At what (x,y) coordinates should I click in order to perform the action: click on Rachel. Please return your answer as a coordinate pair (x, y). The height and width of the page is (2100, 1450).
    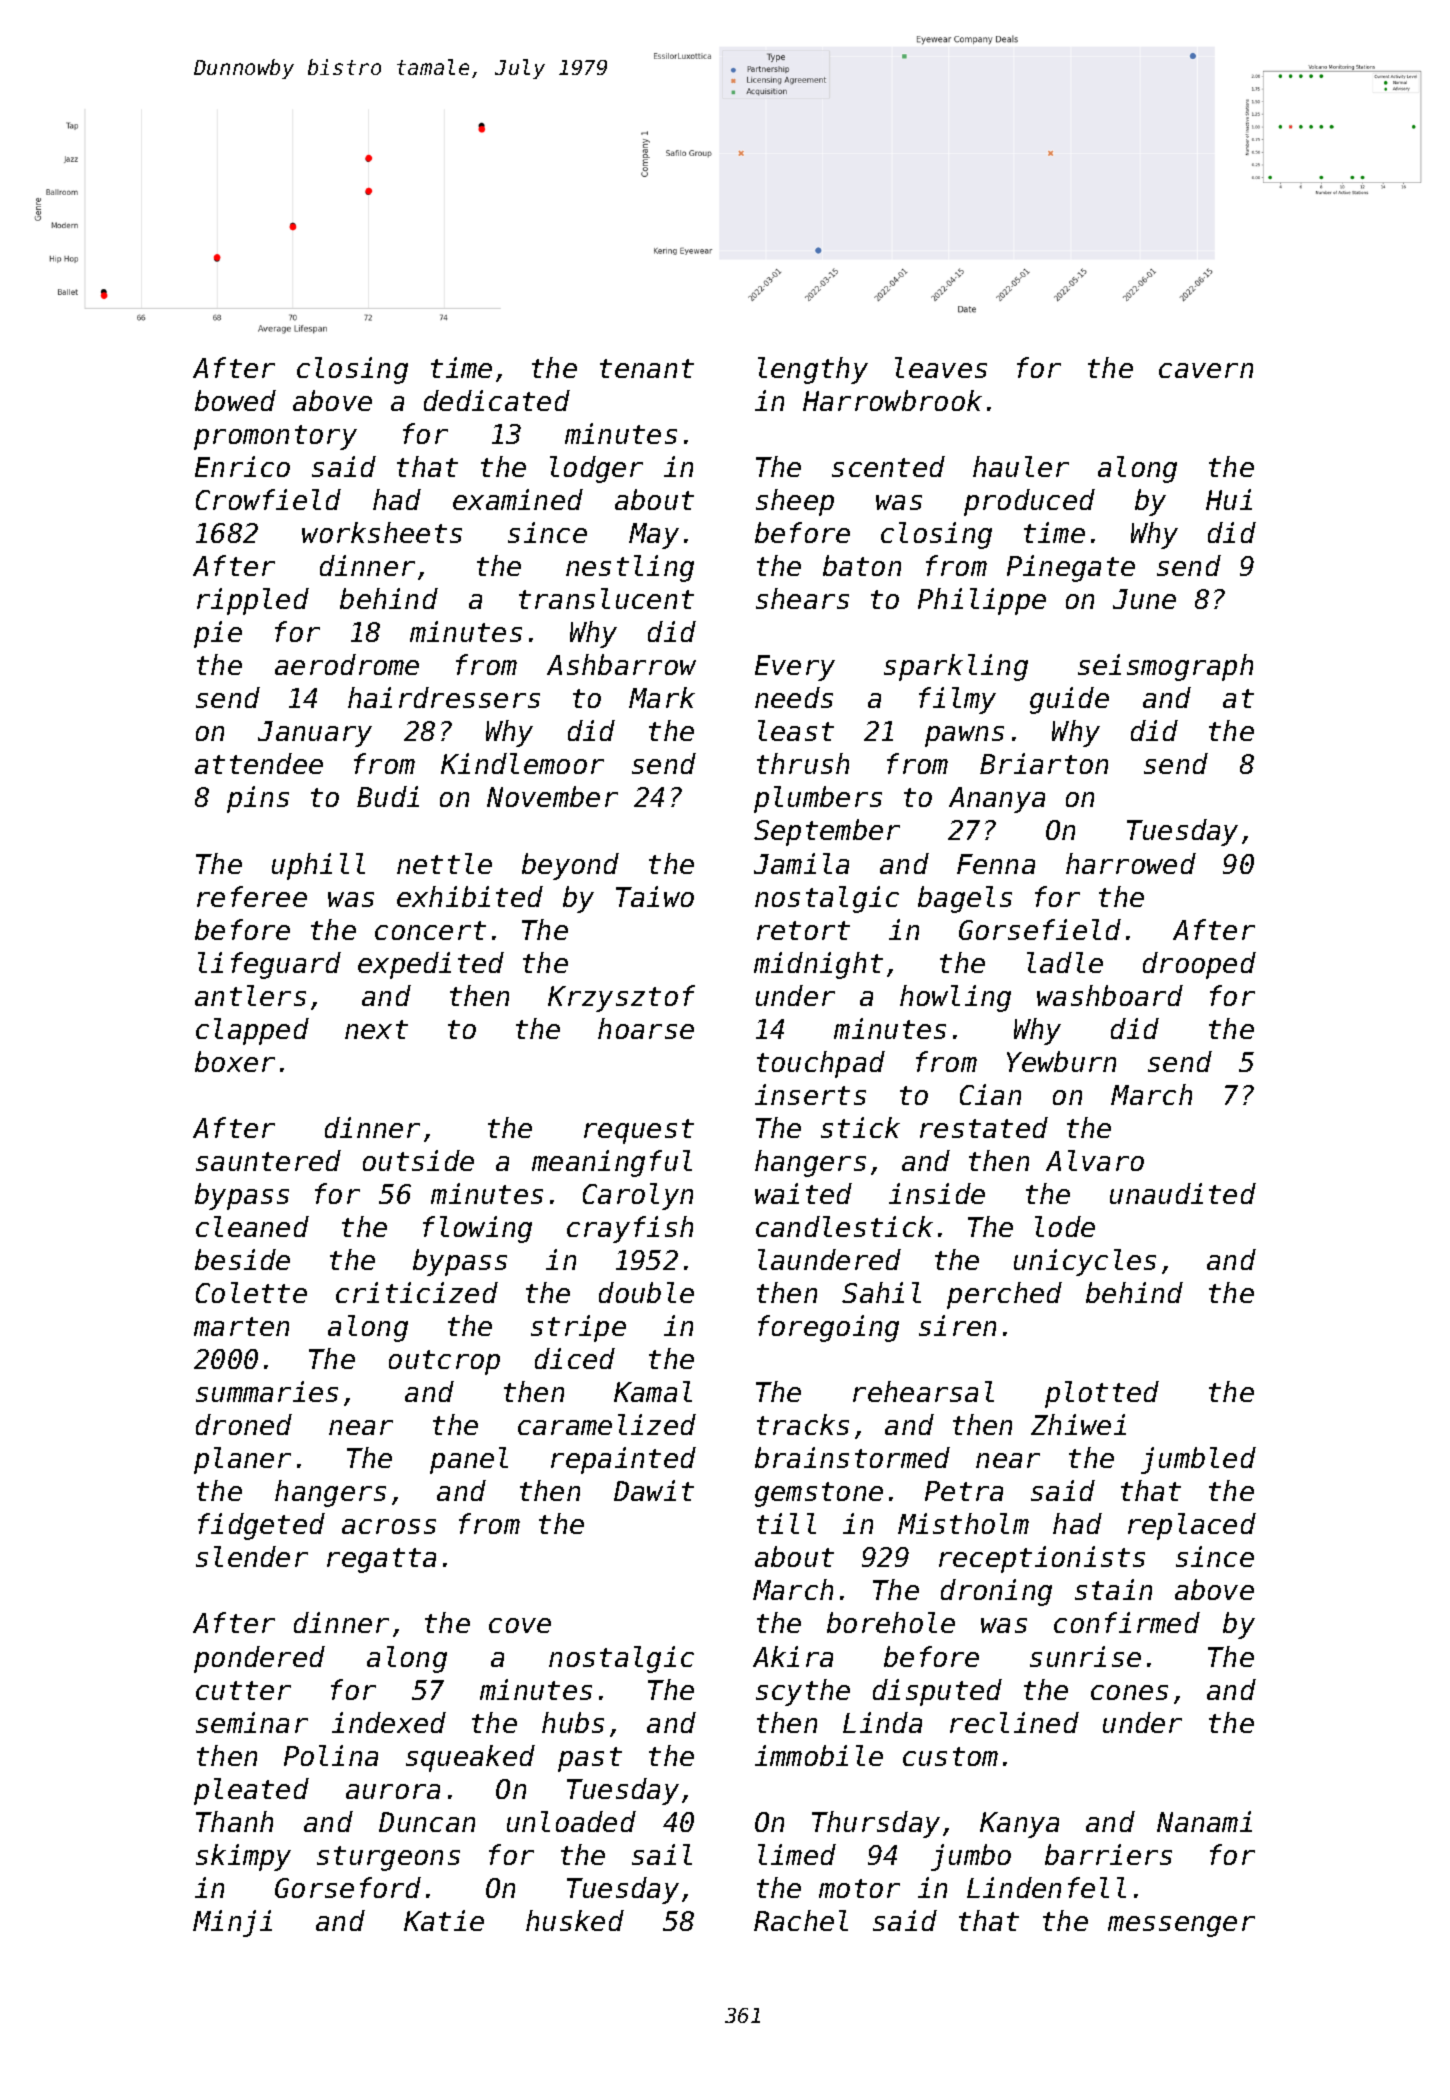
    Looking at the image, I should click on (801, 1920).
